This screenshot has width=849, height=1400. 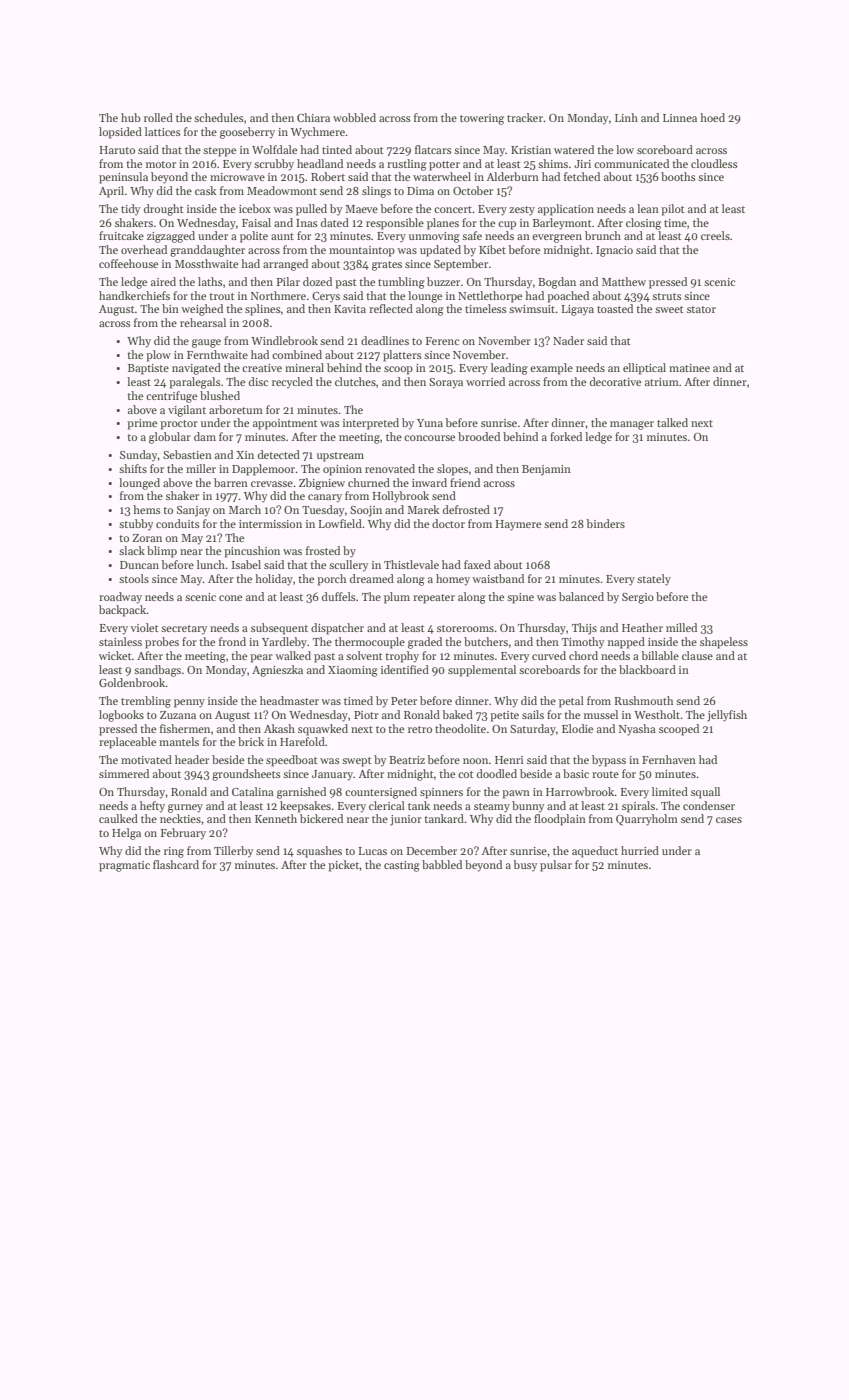 I want to click on matinee, so click(x=689, y=368).
